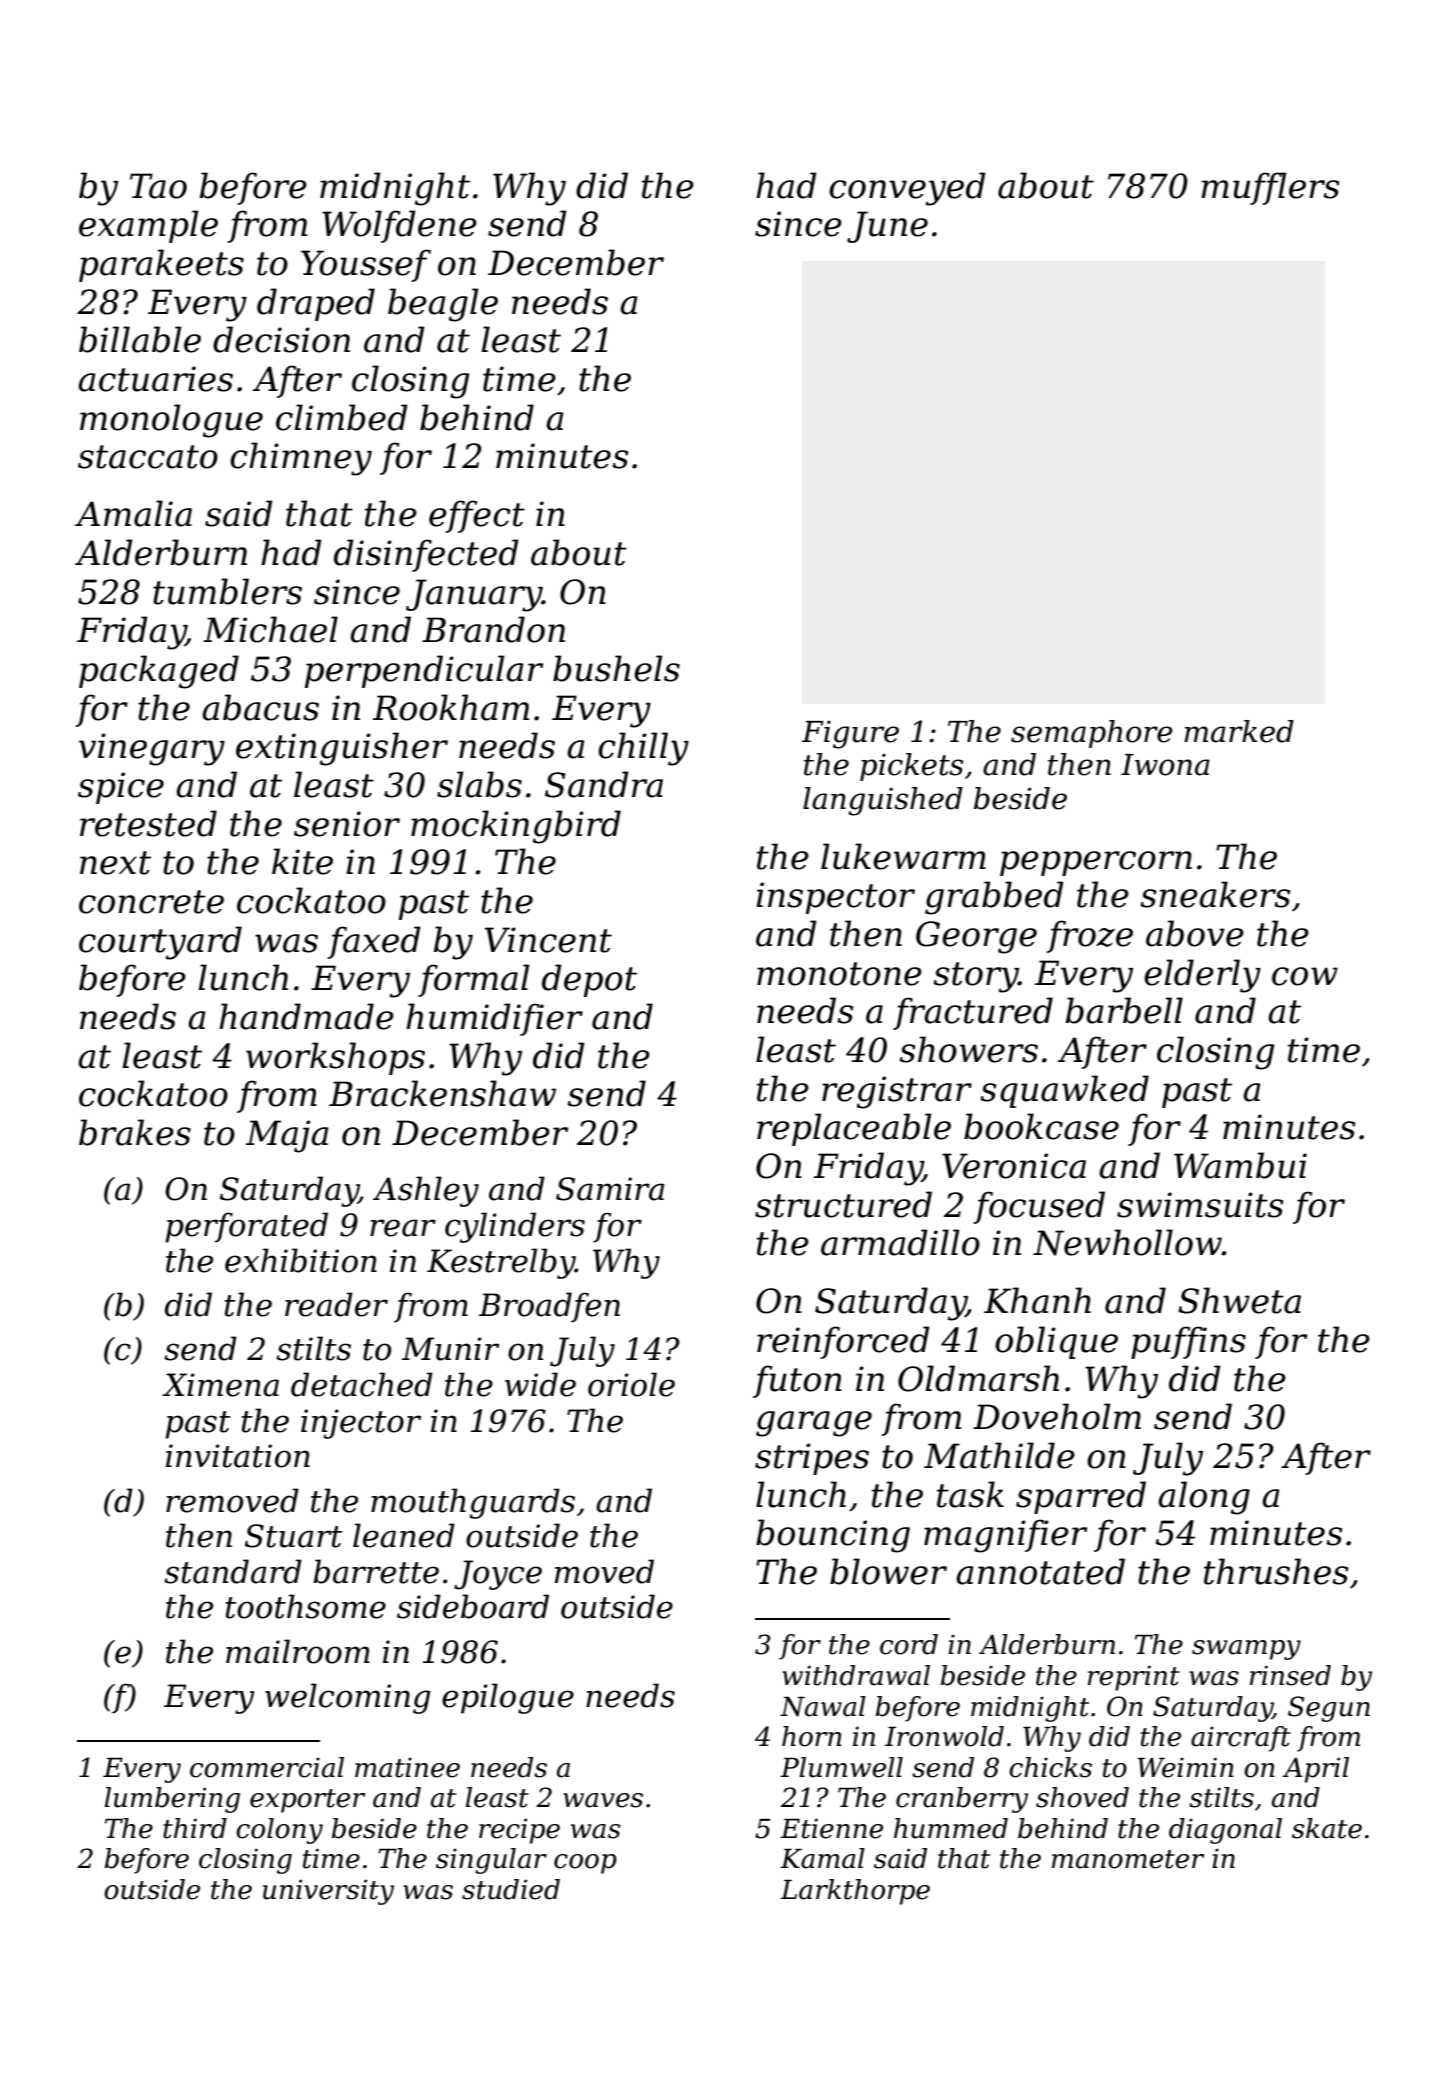 The height and width of the image is (2100, 1450). What do you see at coordinates (1270, 188) in the image?
I see `mufflers` at bounding box center [1270, 188].
